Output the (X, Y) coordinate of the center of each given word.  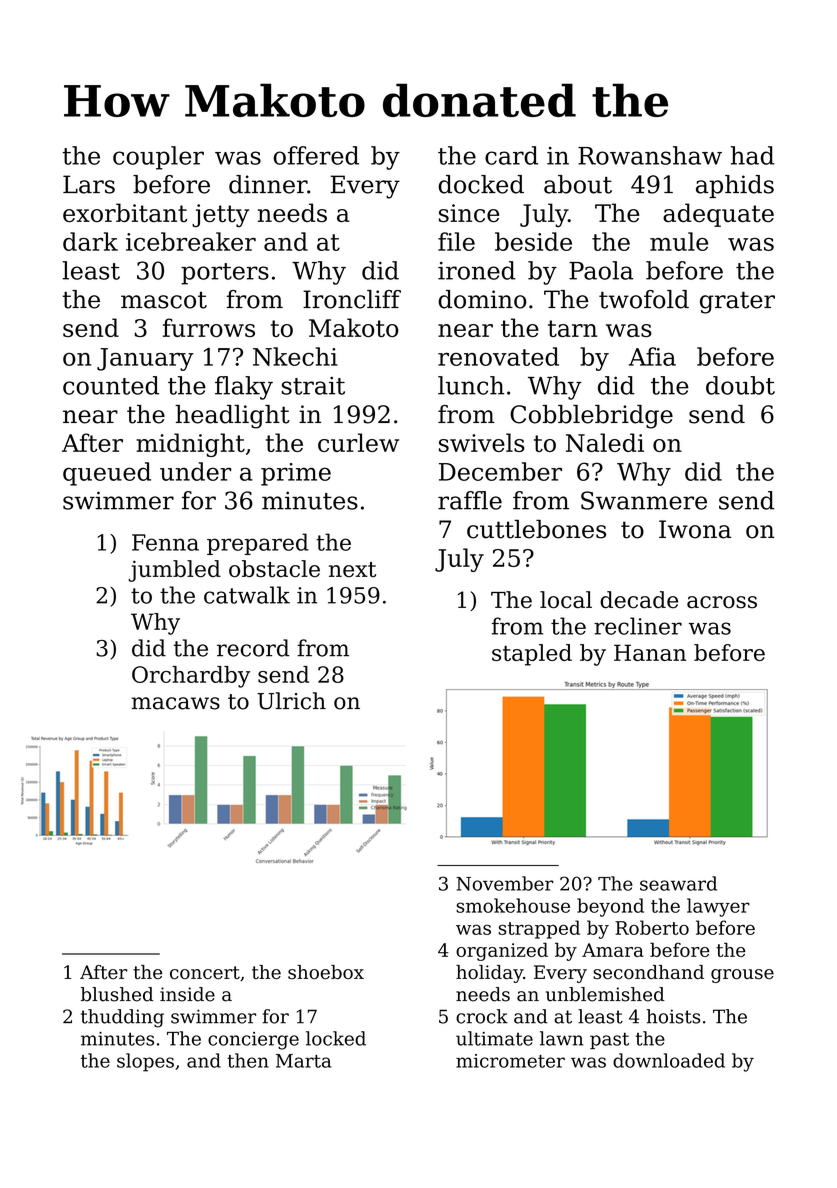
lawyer (718, 907)
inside (187, 994)
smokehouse (513, 905)
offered (316, 155)
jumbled (175, 571)
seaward (678, 883)
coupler (158, 158)
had (752, 155)
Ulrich (291, 701)
